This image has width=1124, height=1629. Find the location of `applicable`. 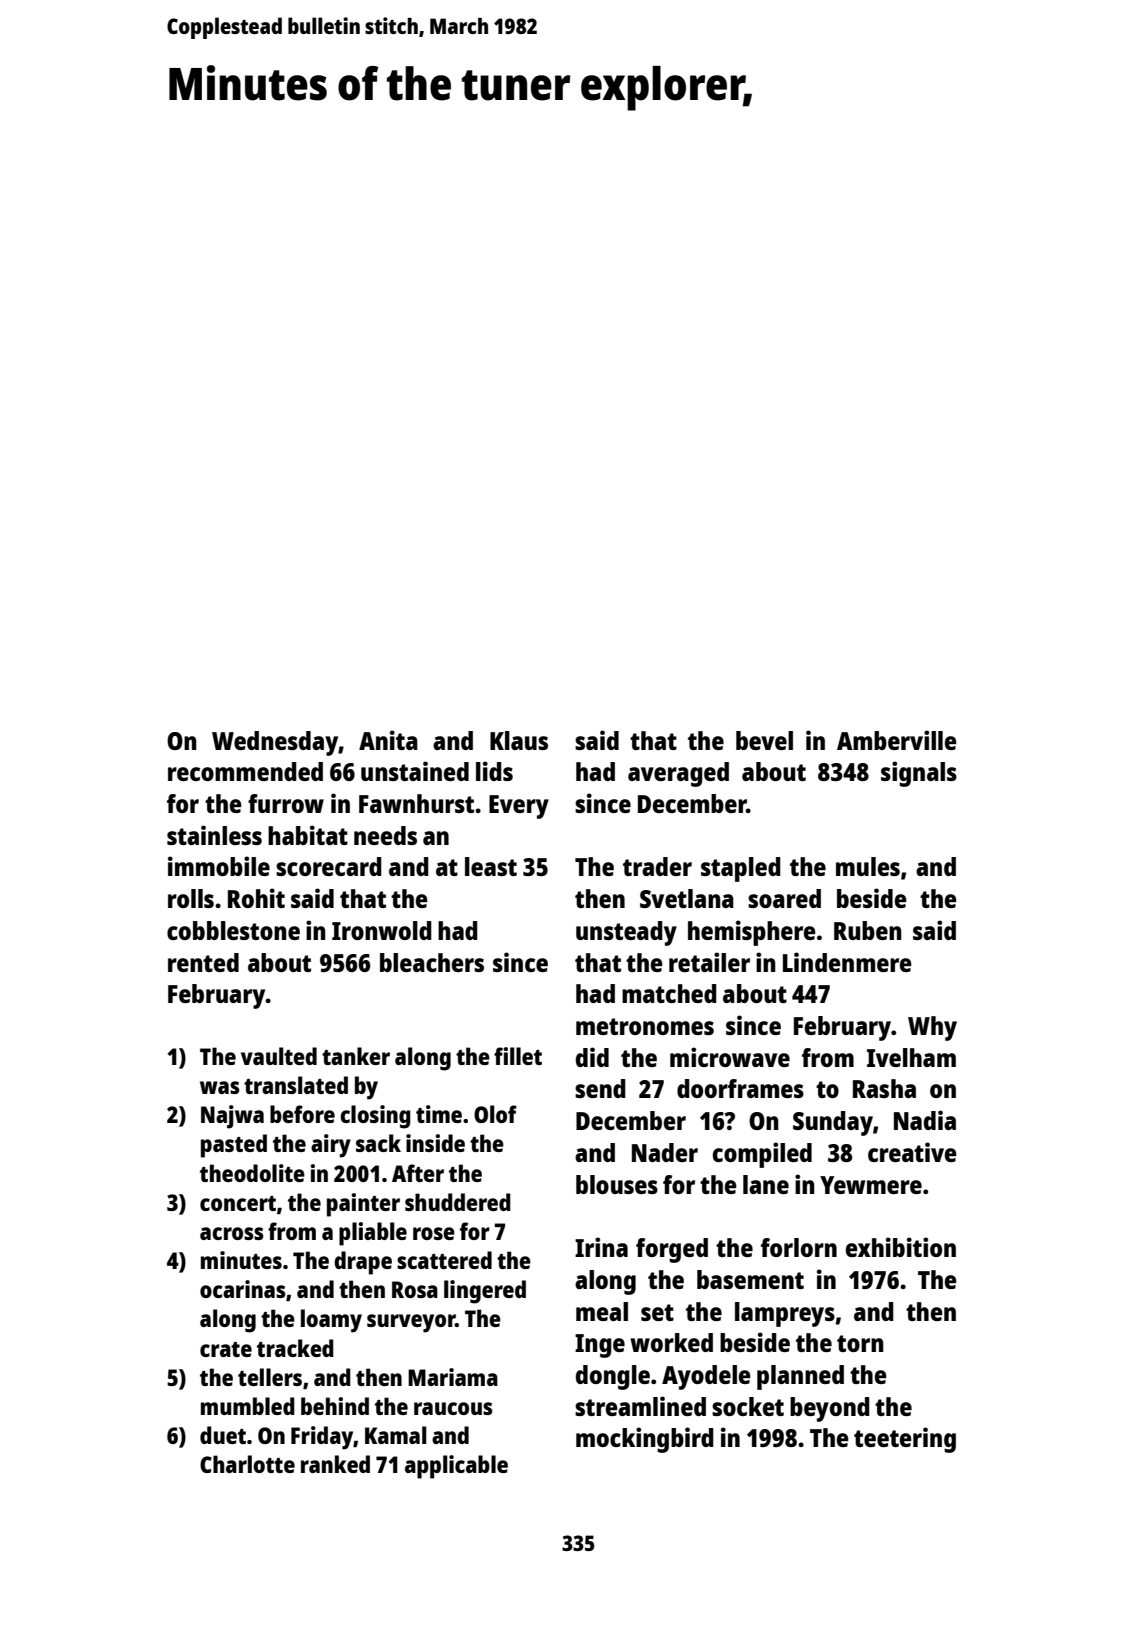

applicable is located at coordinates (456, 1467).
